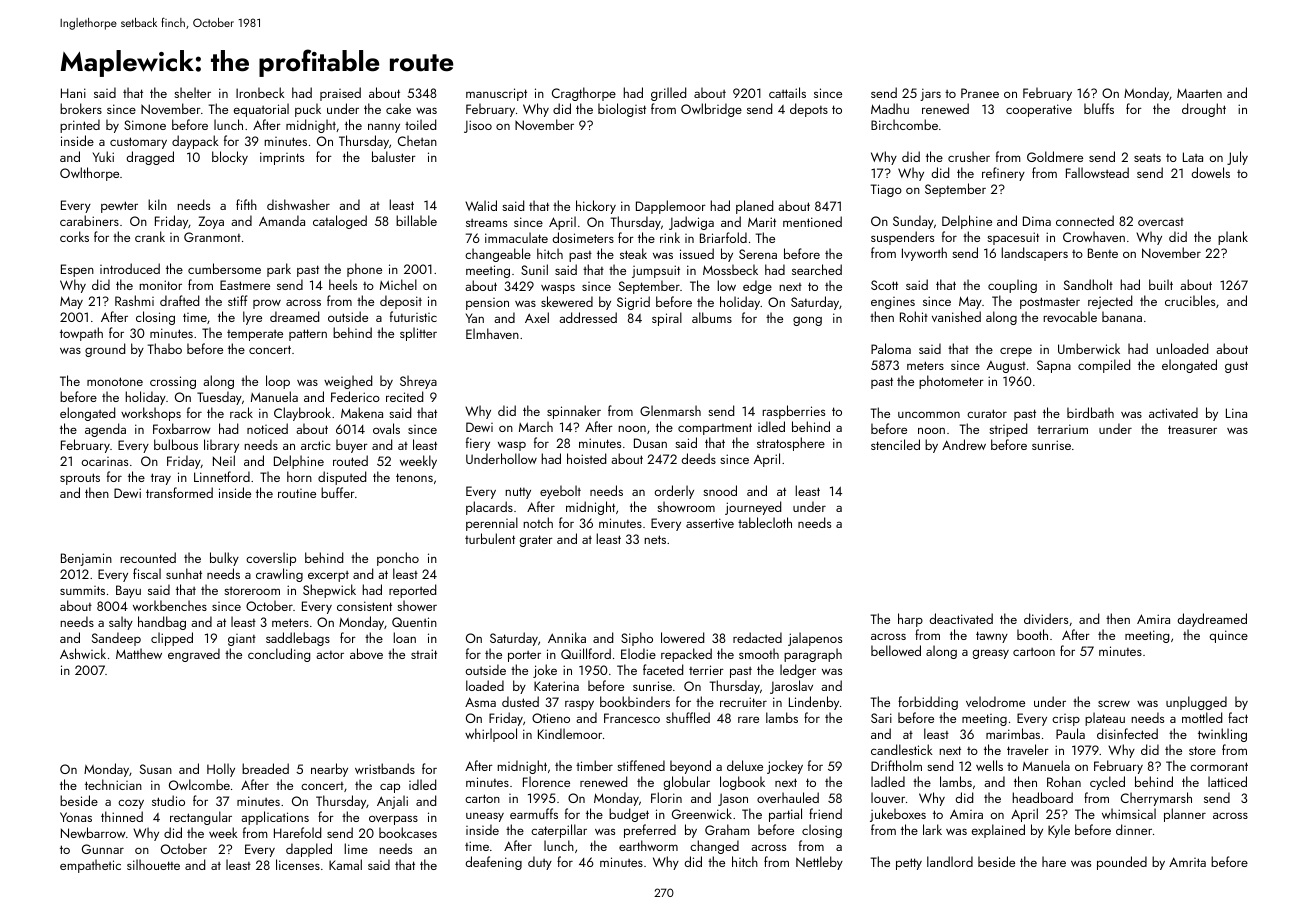 The width and height of the page is (1308, 924). What do you see at coordinates (712, 317) in the page?
I see `albums` at bounding box center [712, 317].
